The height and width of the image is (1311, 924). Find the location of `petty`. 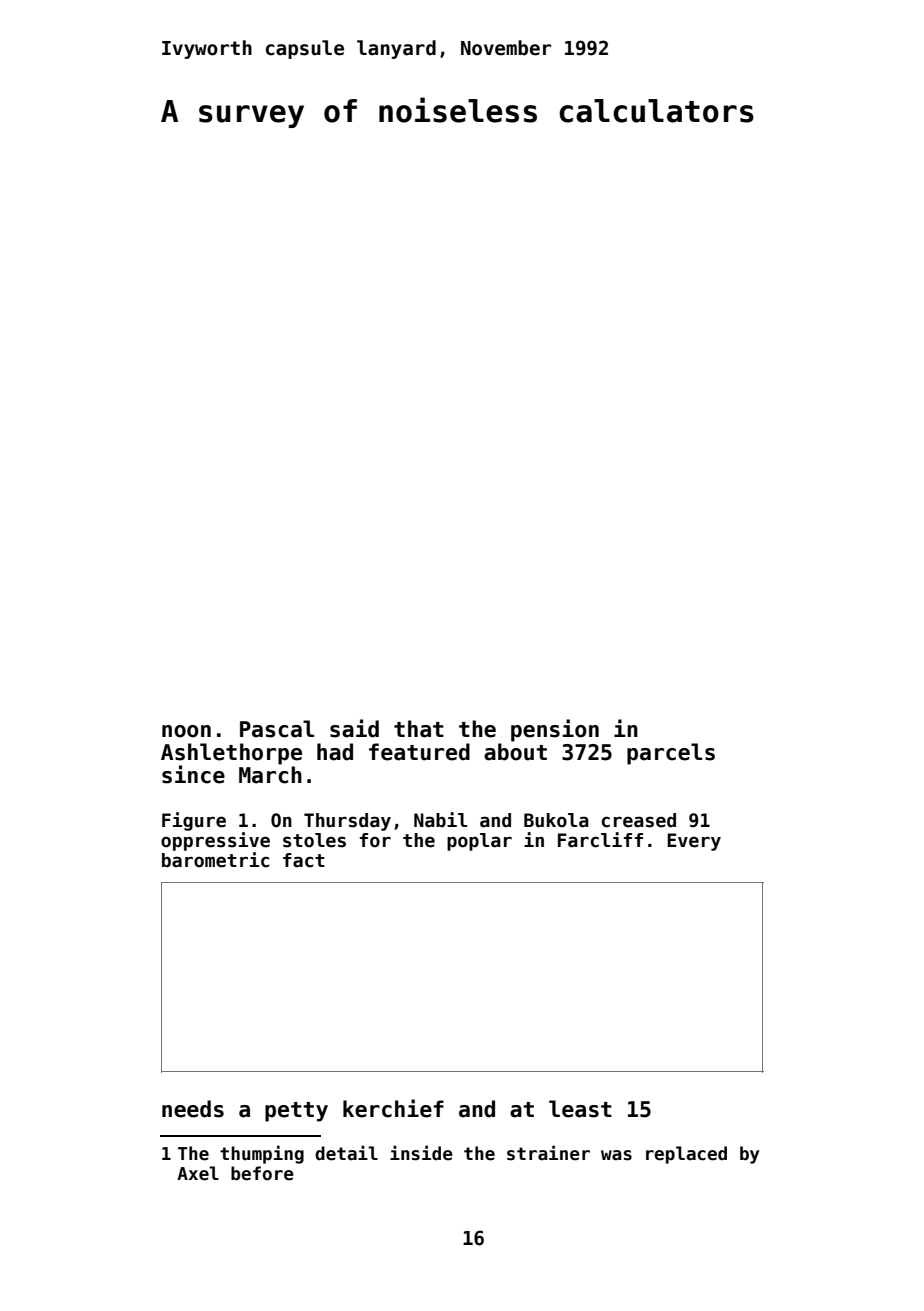

petty is located at coordinates (296, 1112).
